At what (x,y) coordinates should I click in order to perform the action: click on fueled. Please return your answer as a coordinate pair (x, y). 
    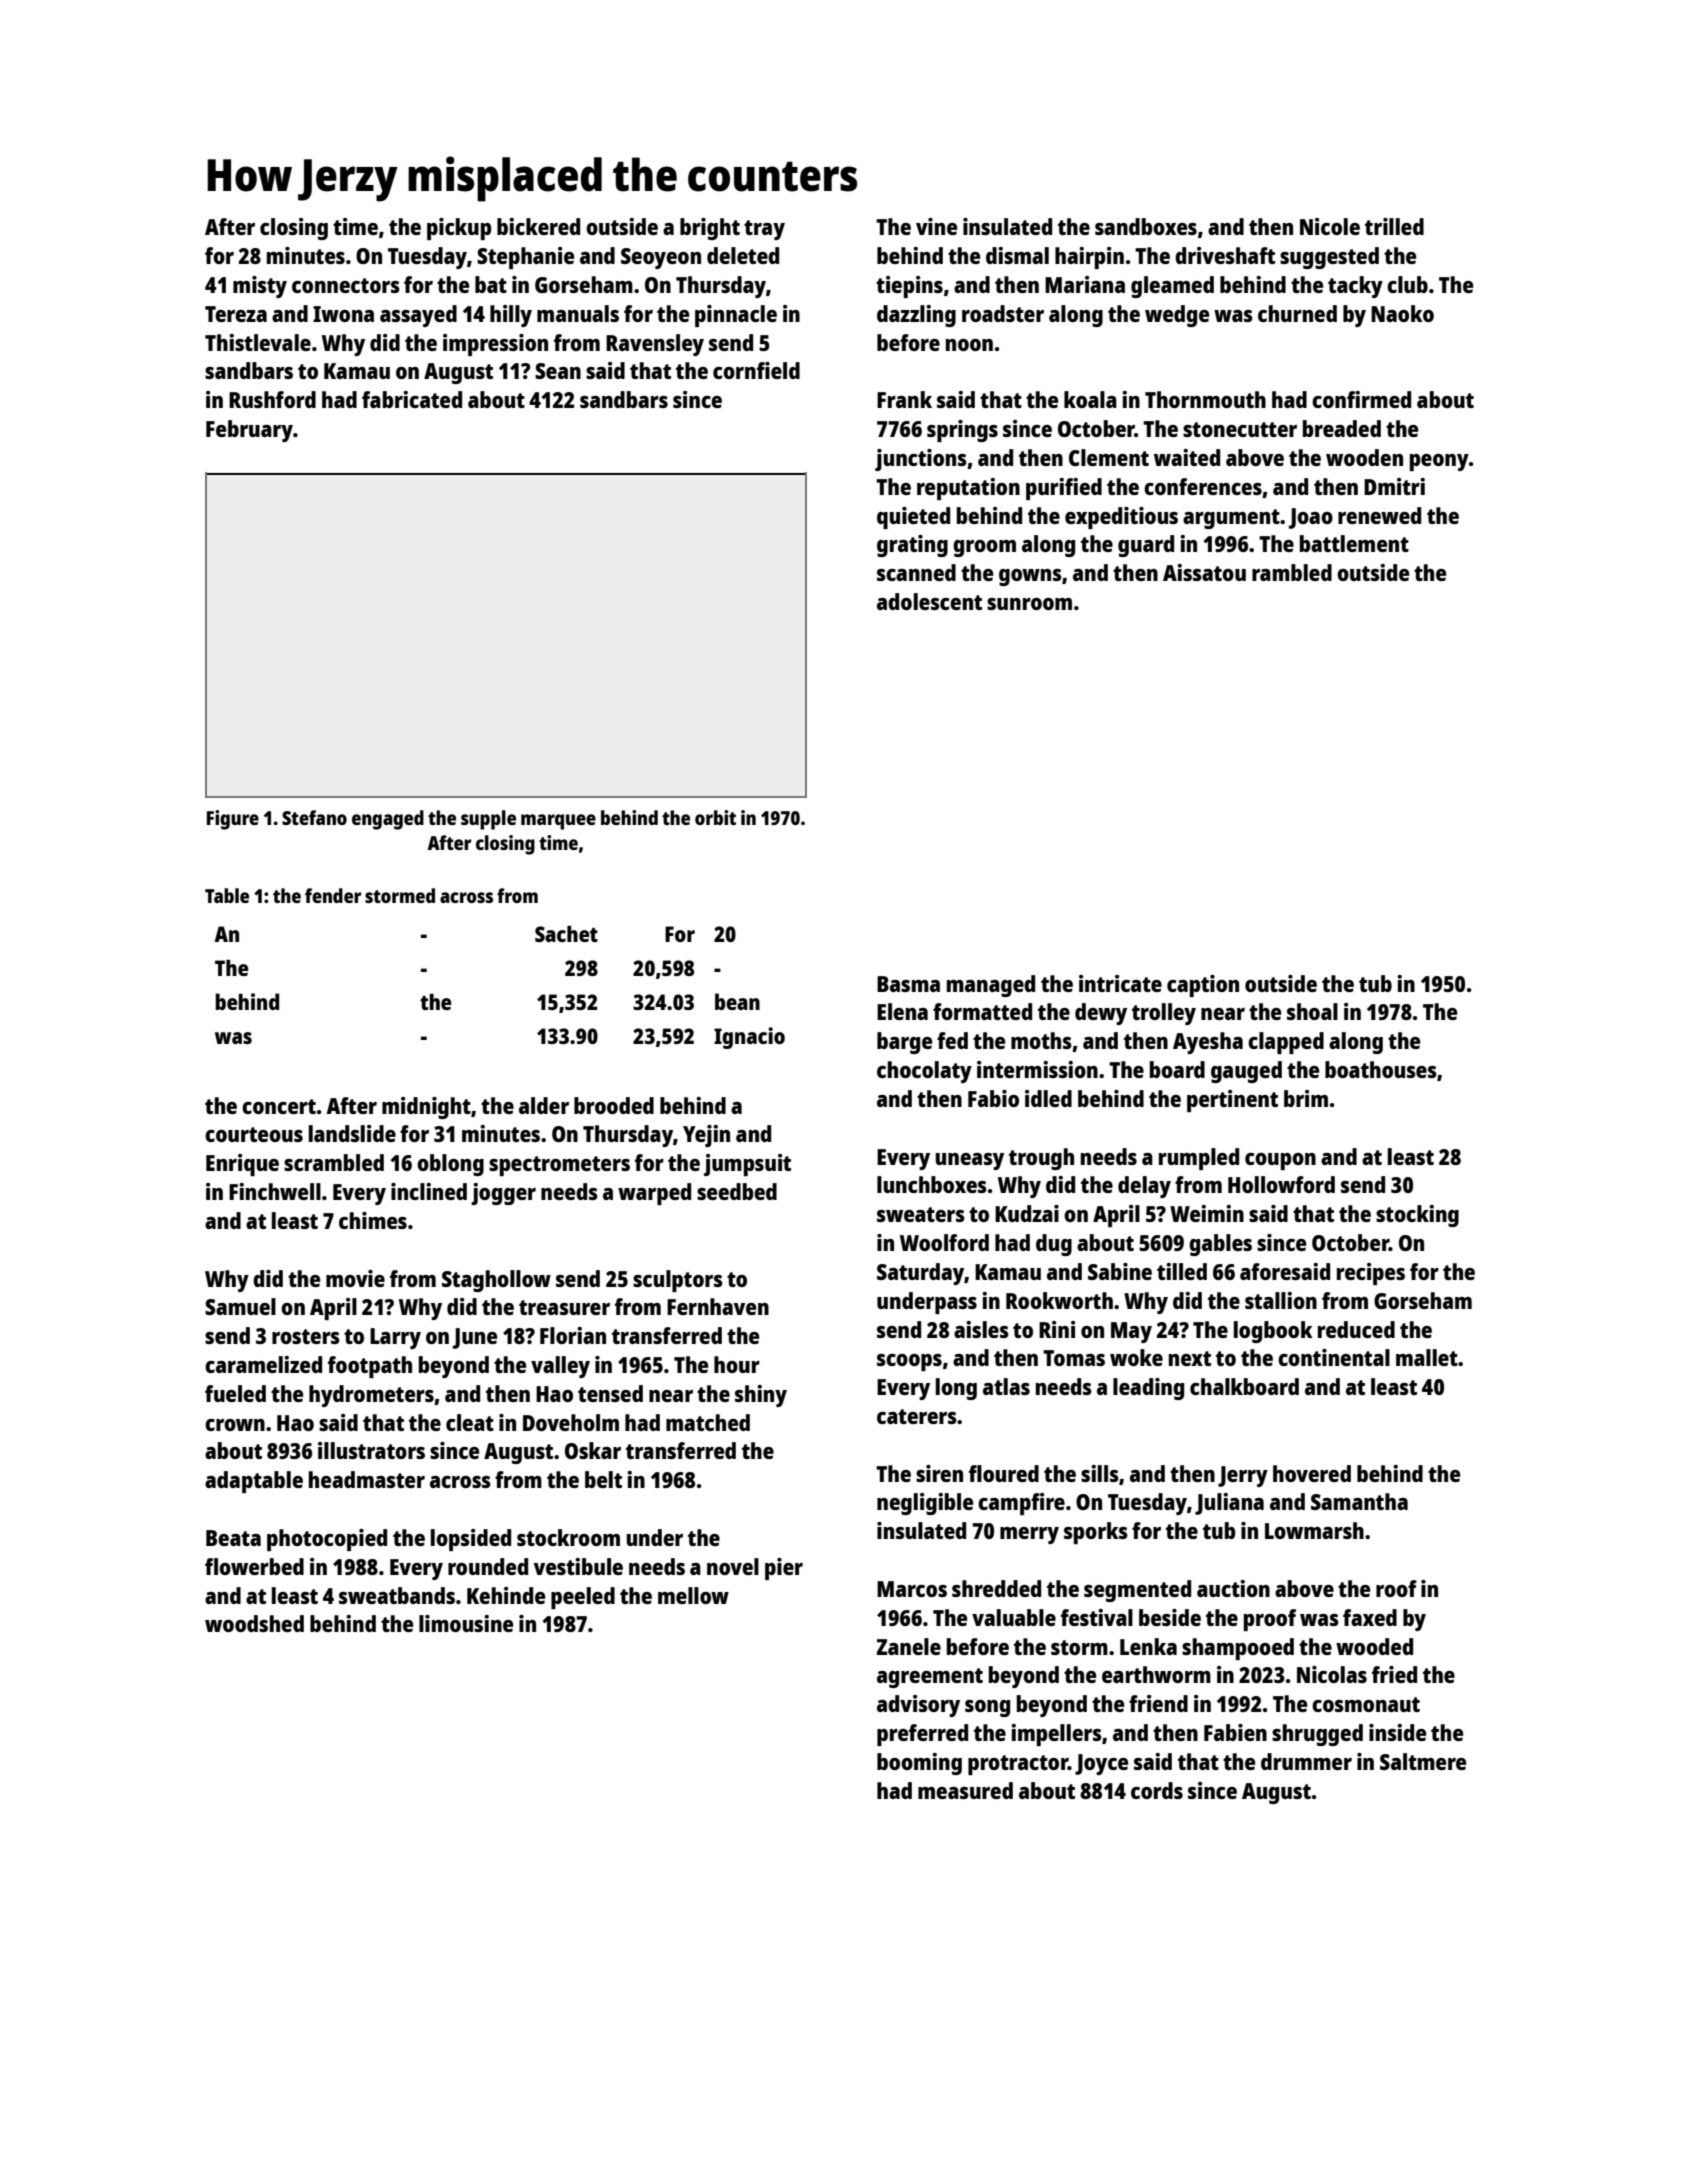
    Looking at the image, I should click on (235, 1393).
